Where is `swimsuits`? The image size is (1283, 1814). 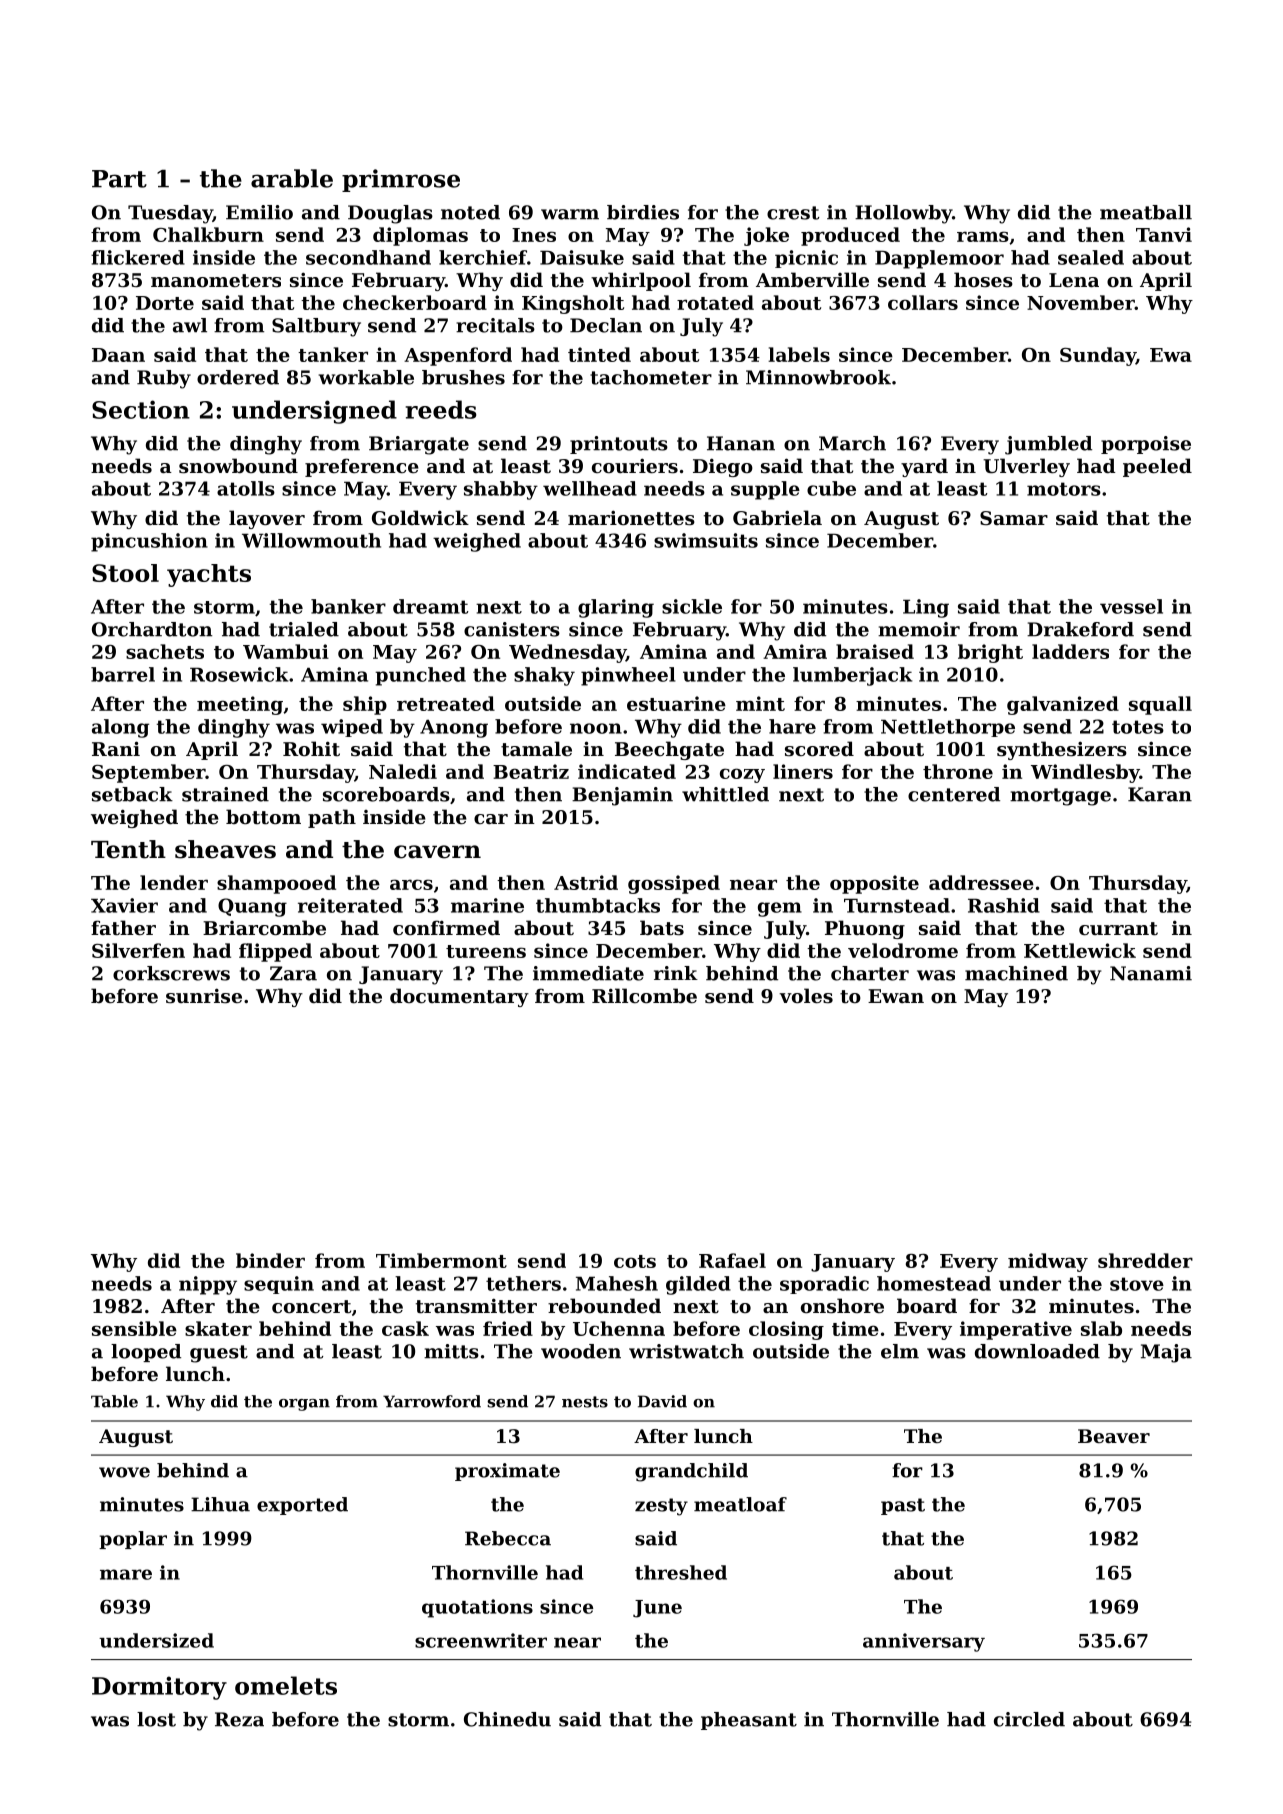 swimsuits is located at coordinates (706, 540).
